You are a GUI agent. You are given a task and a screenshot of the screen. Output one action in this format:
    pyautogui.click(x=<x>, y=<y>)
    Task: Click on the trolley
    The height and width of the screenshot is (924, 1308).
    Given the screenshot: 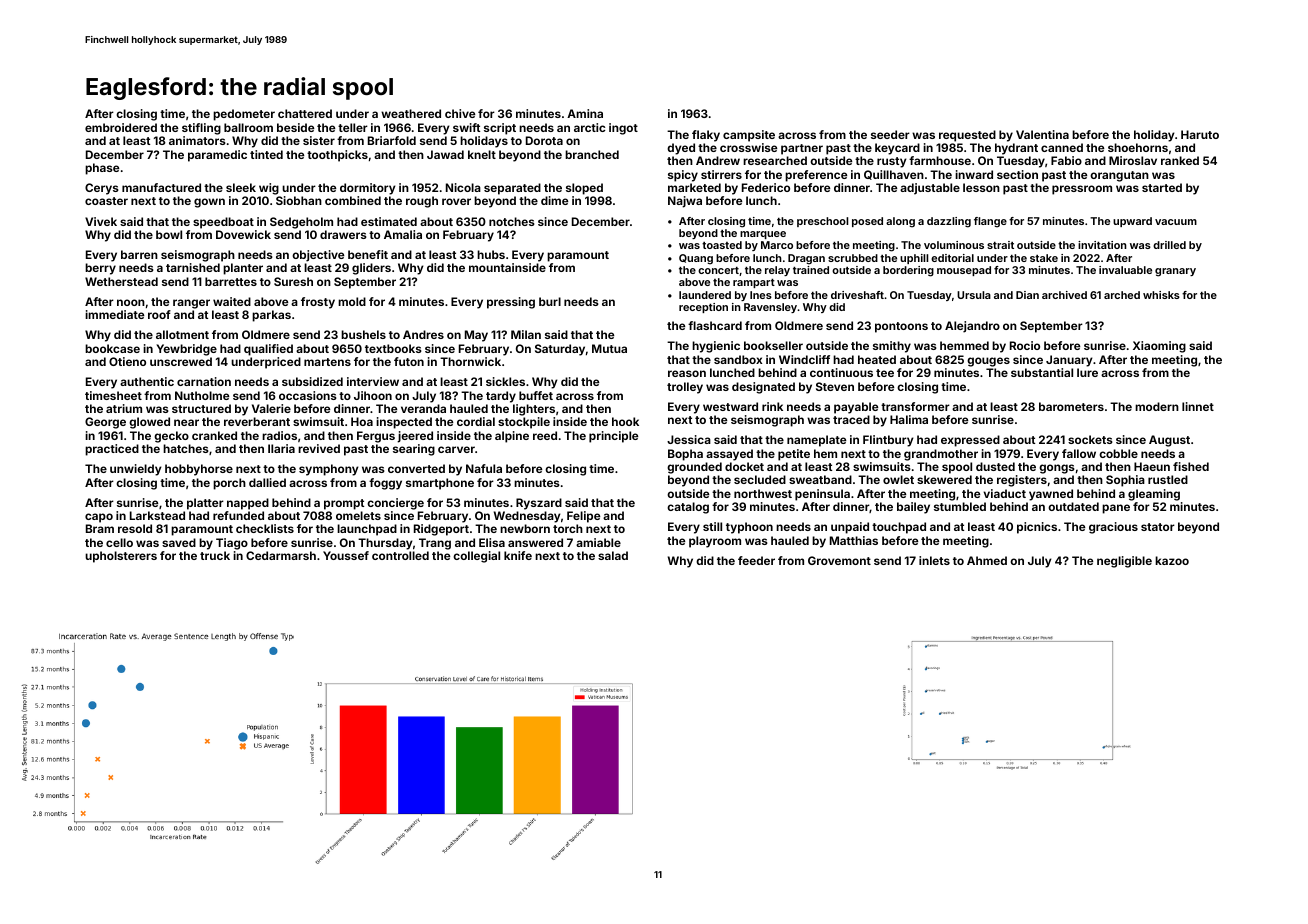 What is the action you would take?
    pyautogui.click(x=685, y=388)
